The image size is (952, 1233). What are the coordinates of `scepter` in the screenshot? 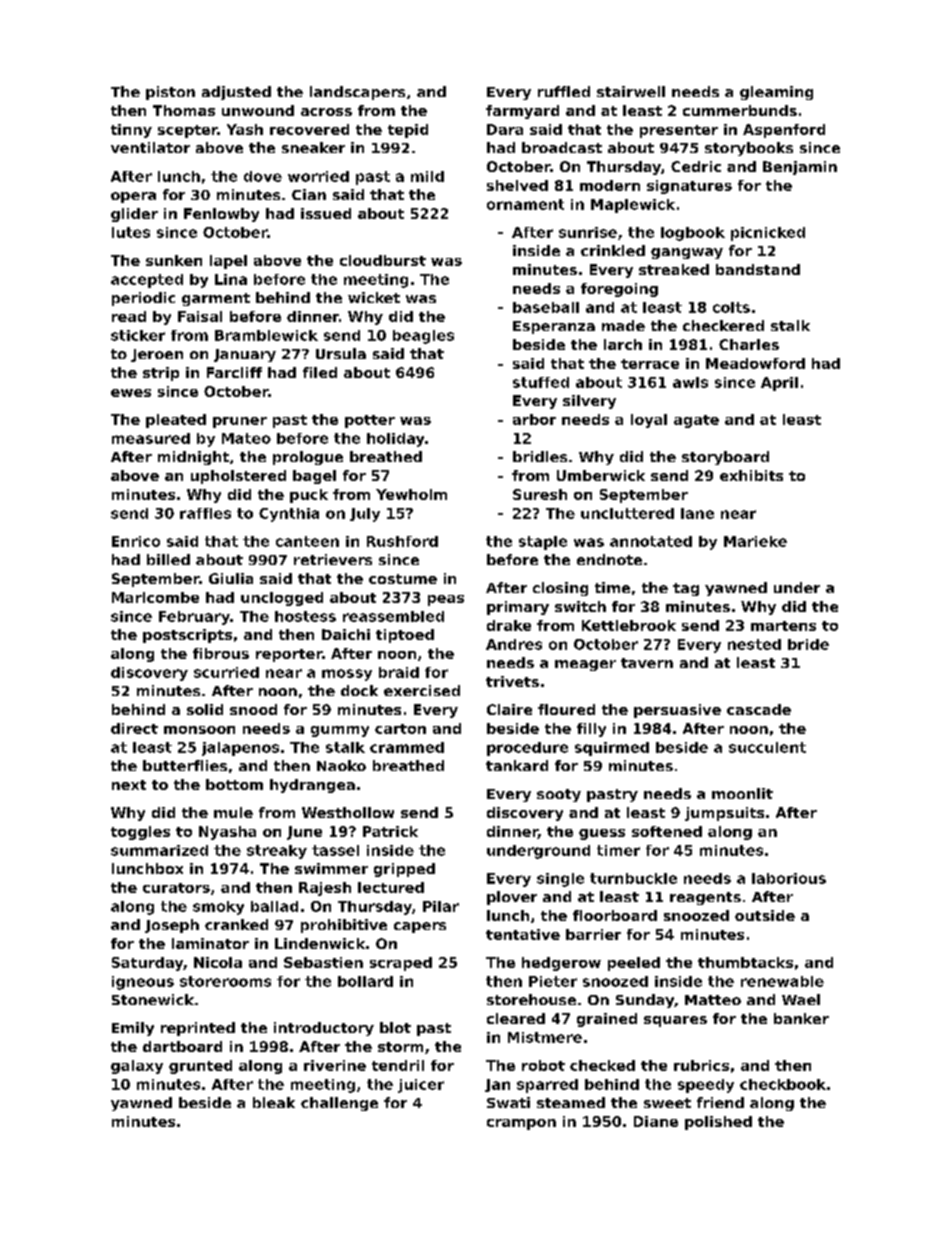 It's located at (188, 131).
